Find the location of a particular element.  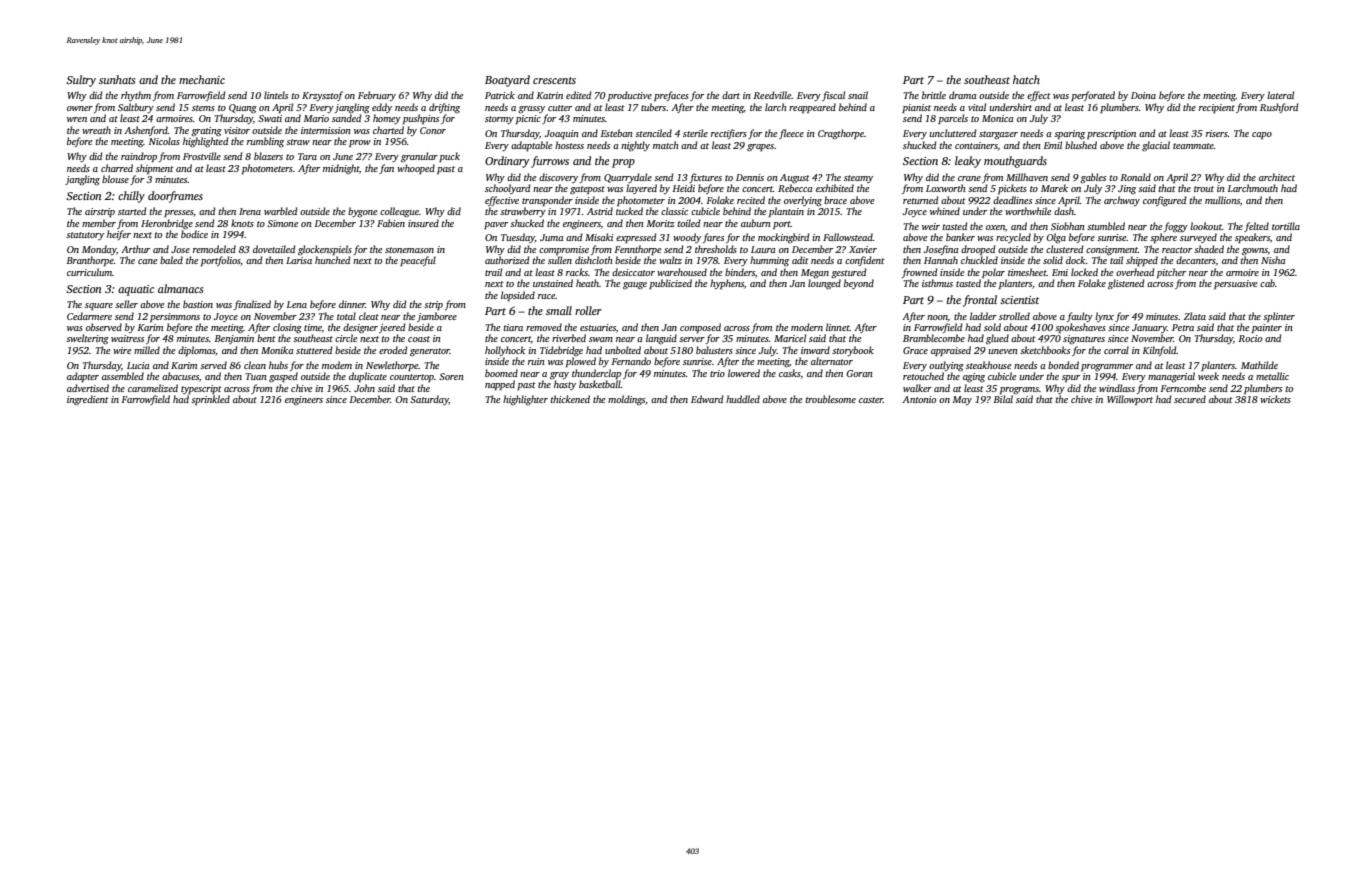

Fernando is located at coordinates (631, 361).
